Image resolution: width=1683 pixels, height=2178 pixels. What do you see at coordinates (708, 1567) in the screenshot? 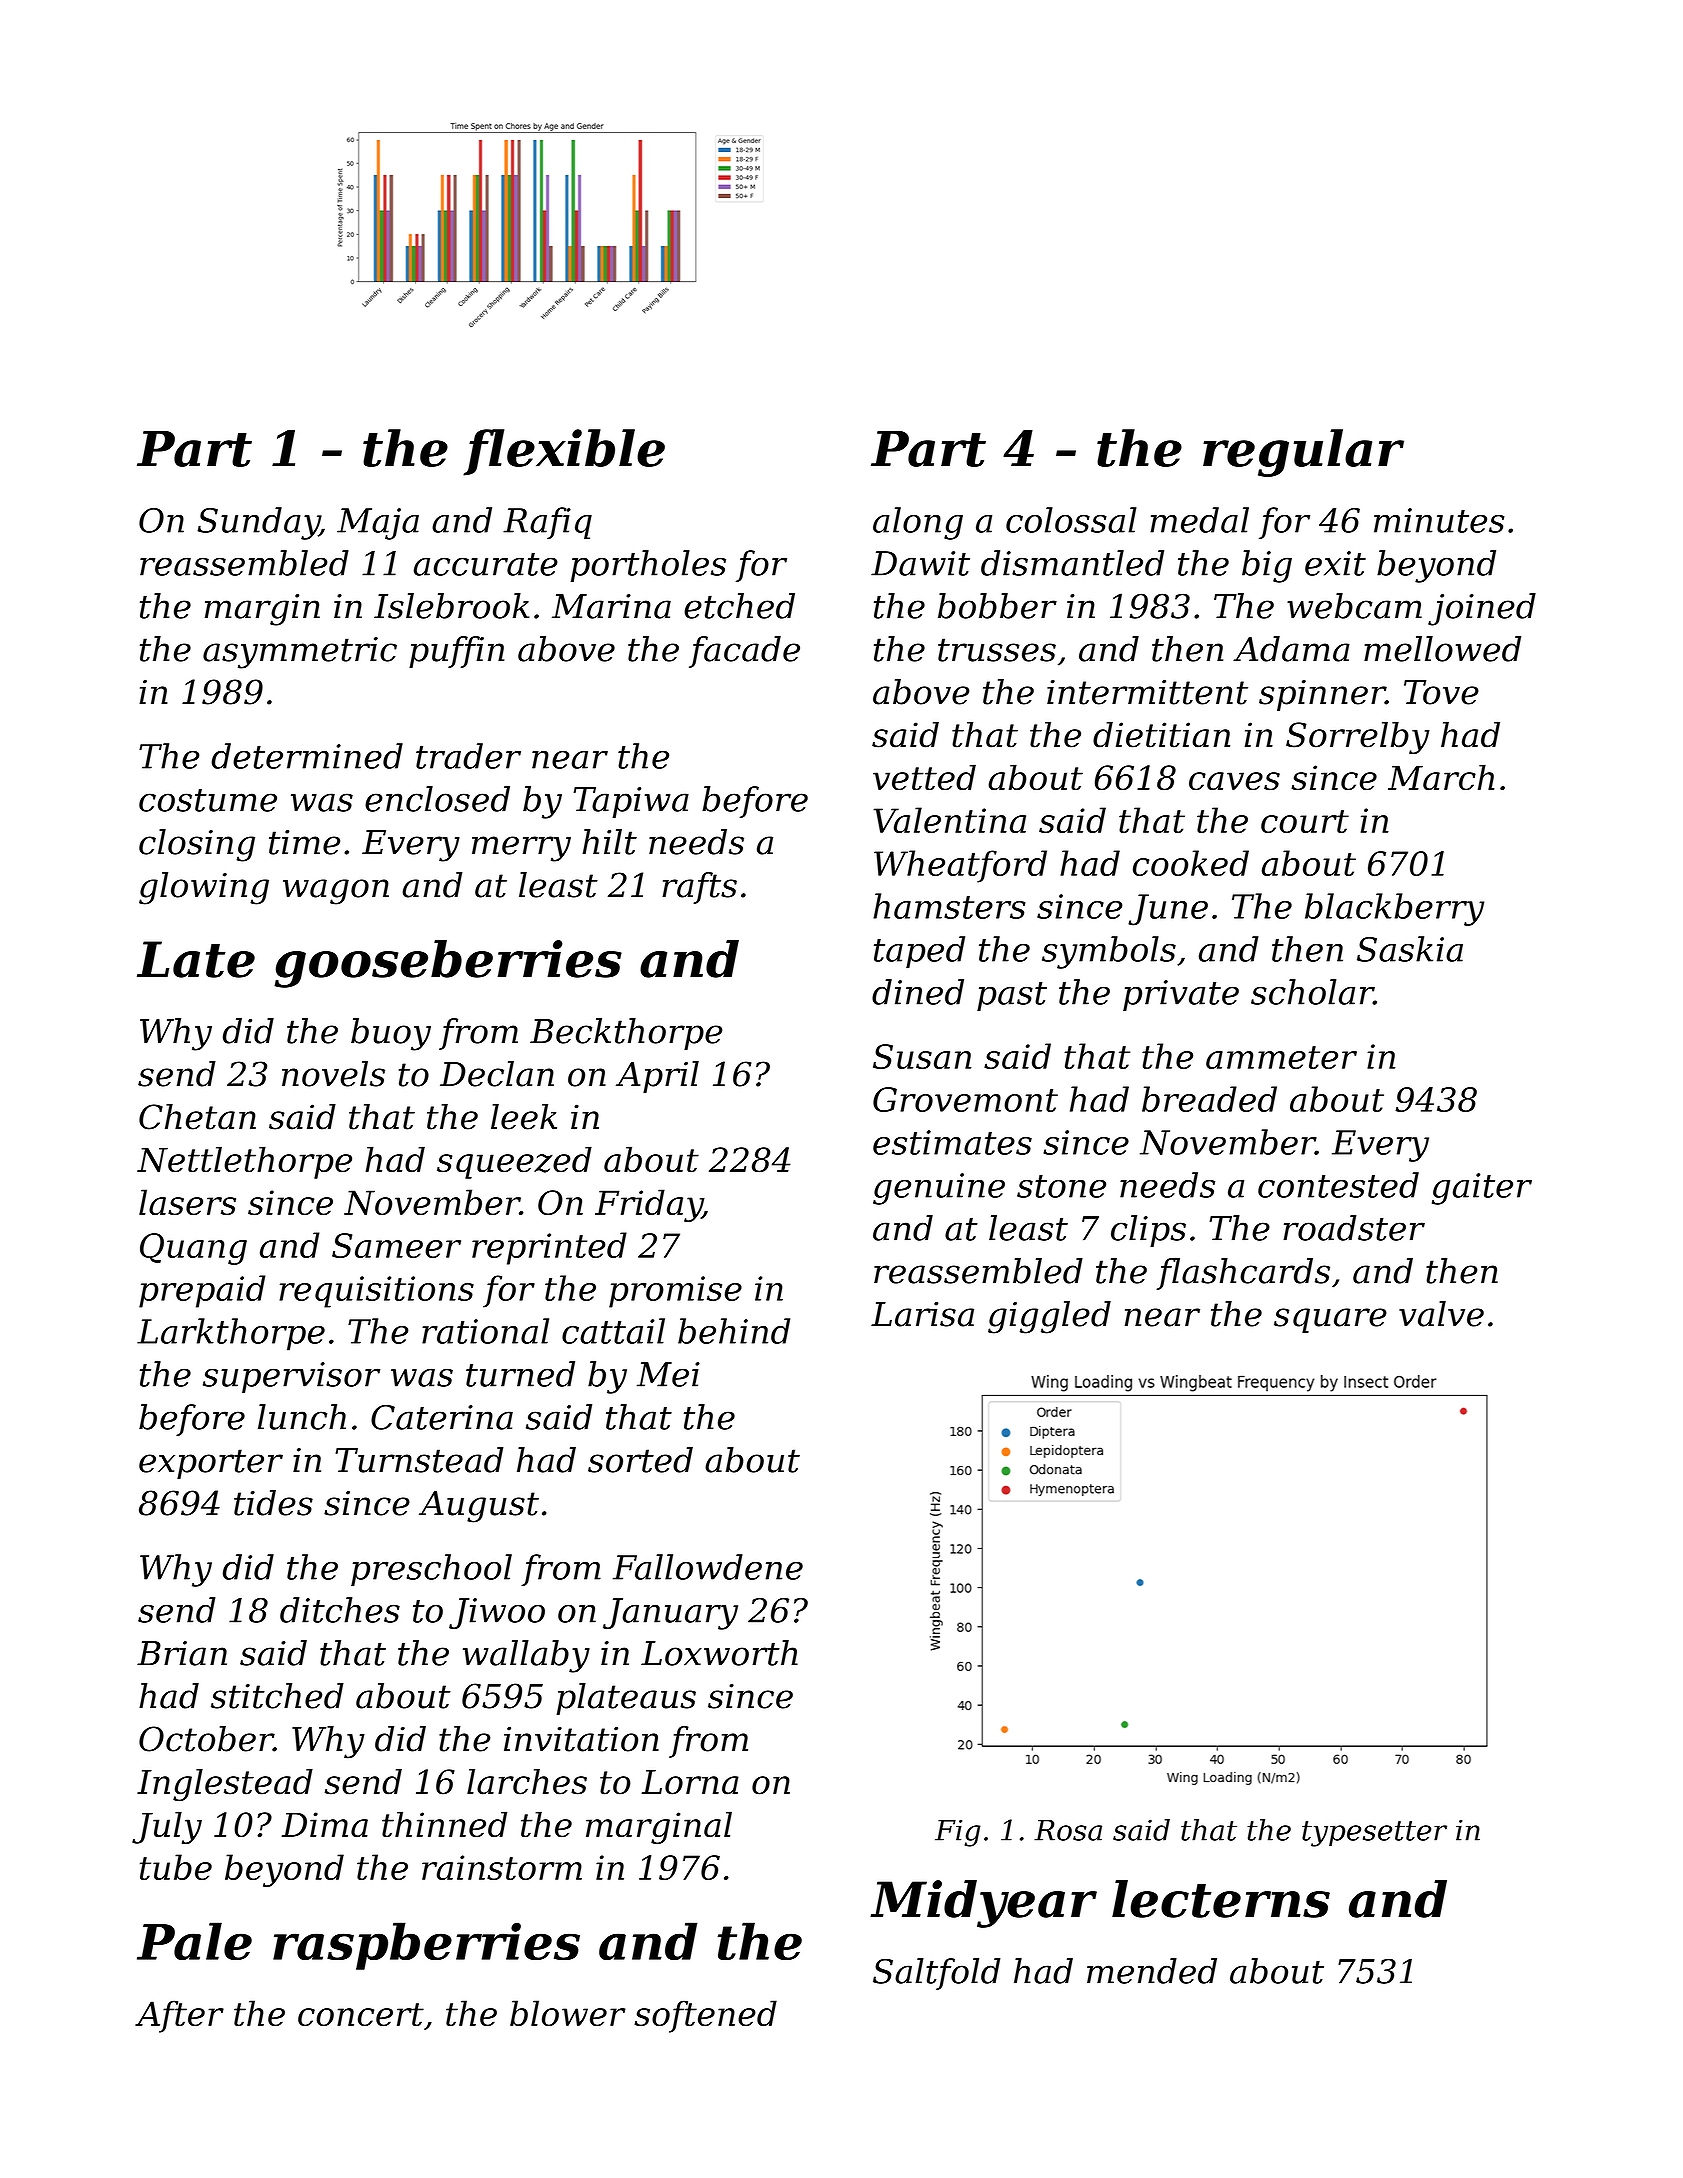
I see `Fallowdene` at bounding box center [708, 1567].
